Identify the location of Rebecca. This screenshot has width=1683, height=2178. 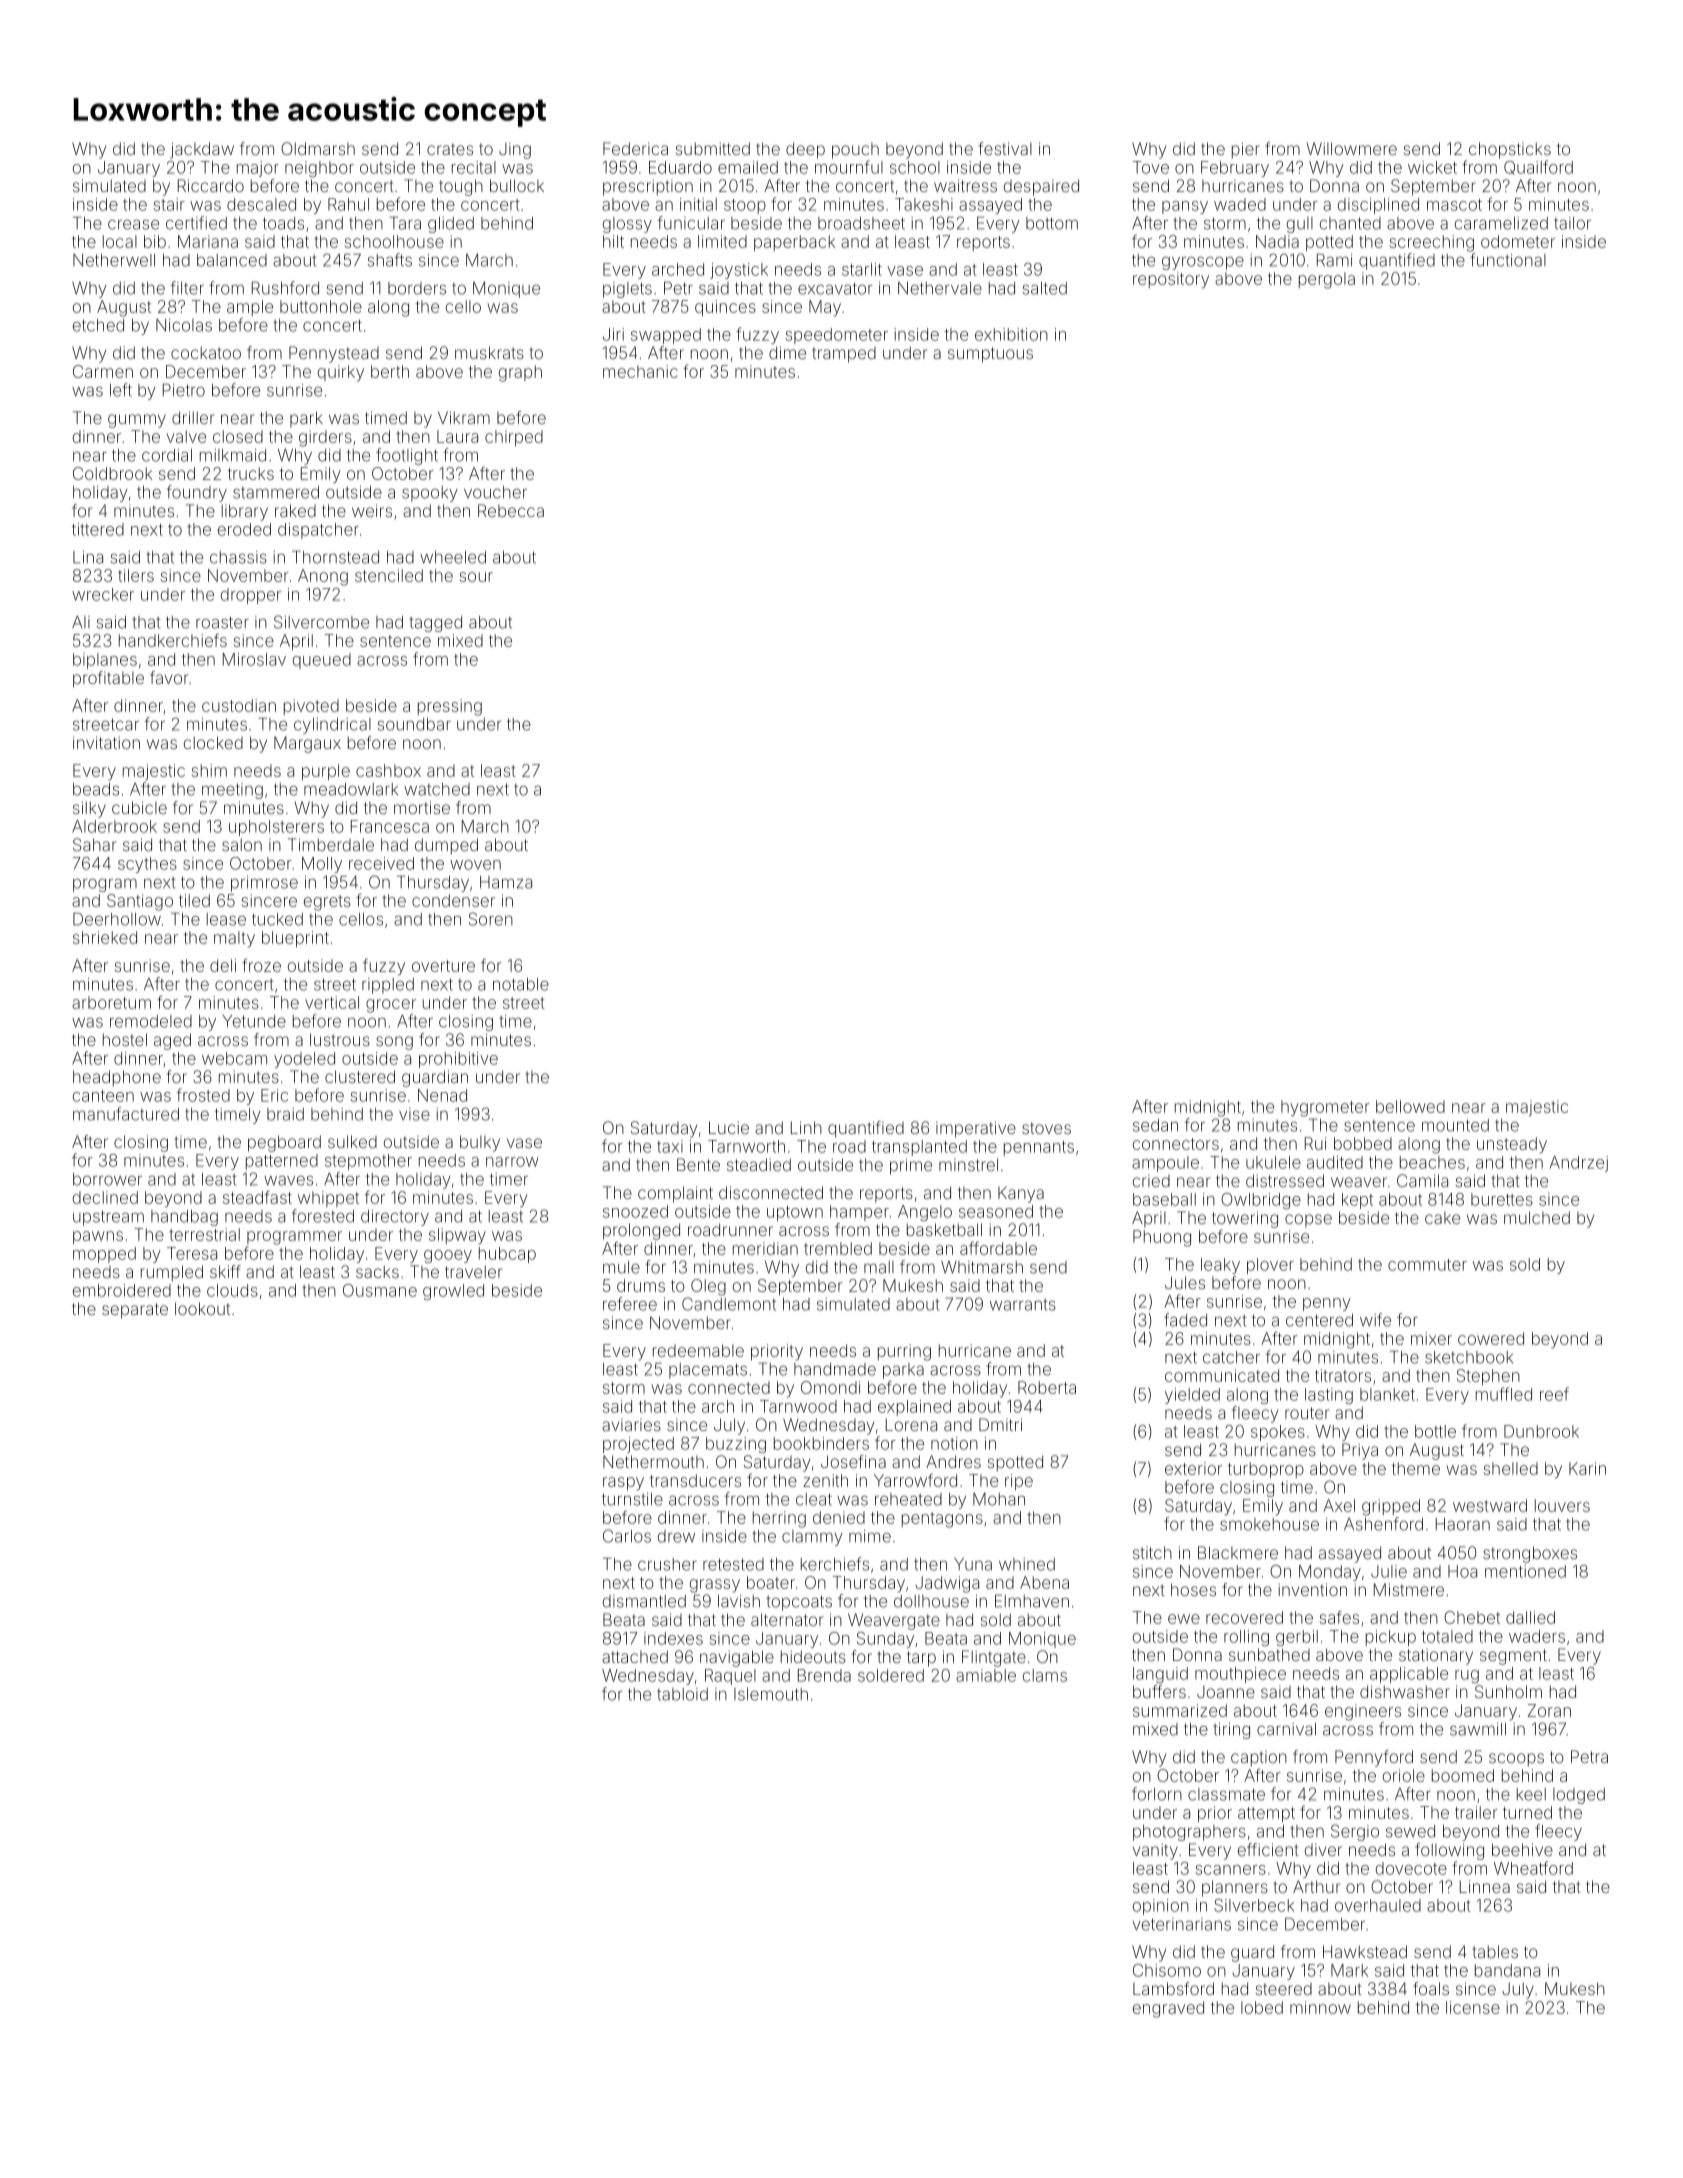
(511, 510).
